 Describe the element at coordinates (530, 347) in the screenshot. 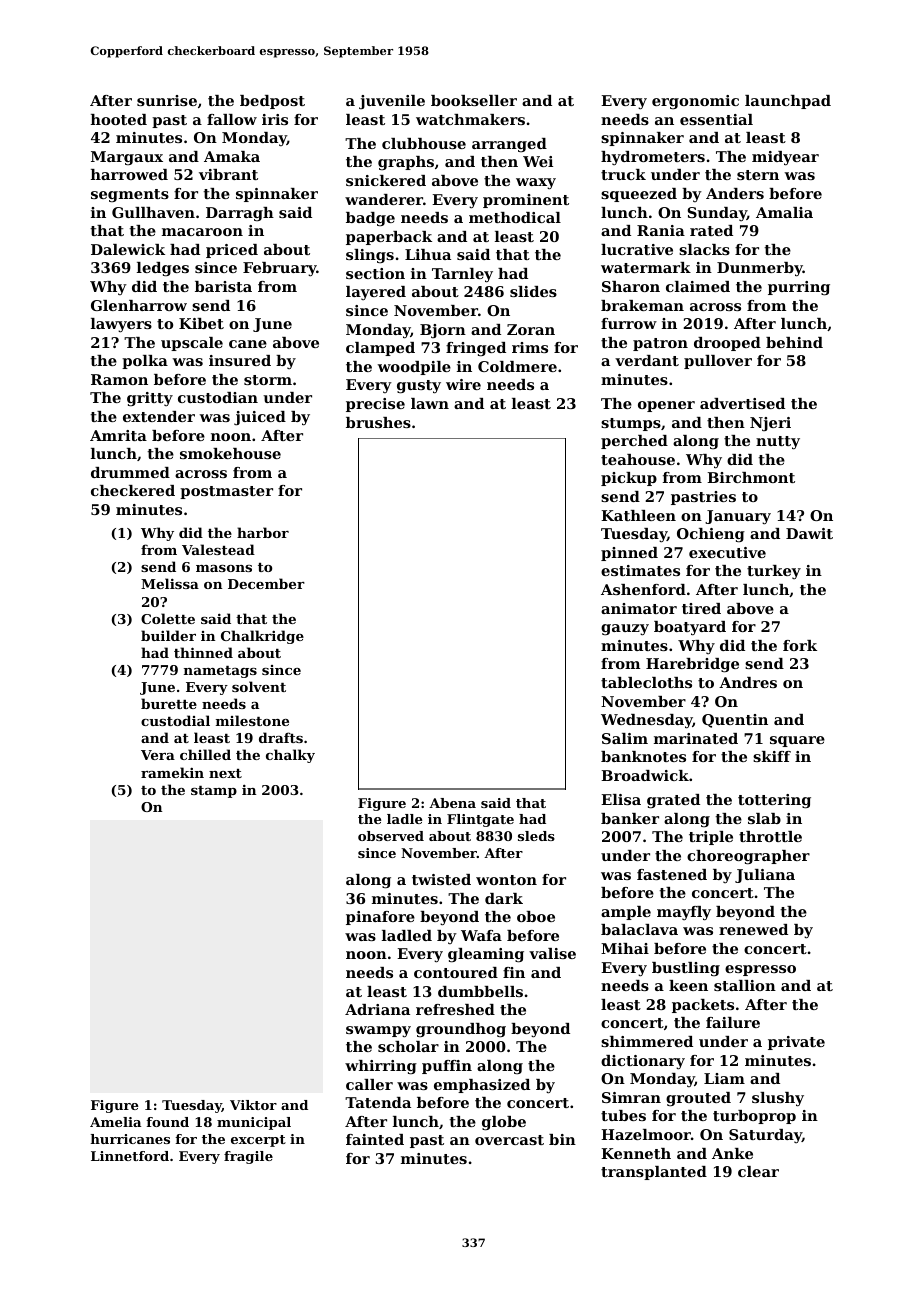

I see `rims` at that location.
